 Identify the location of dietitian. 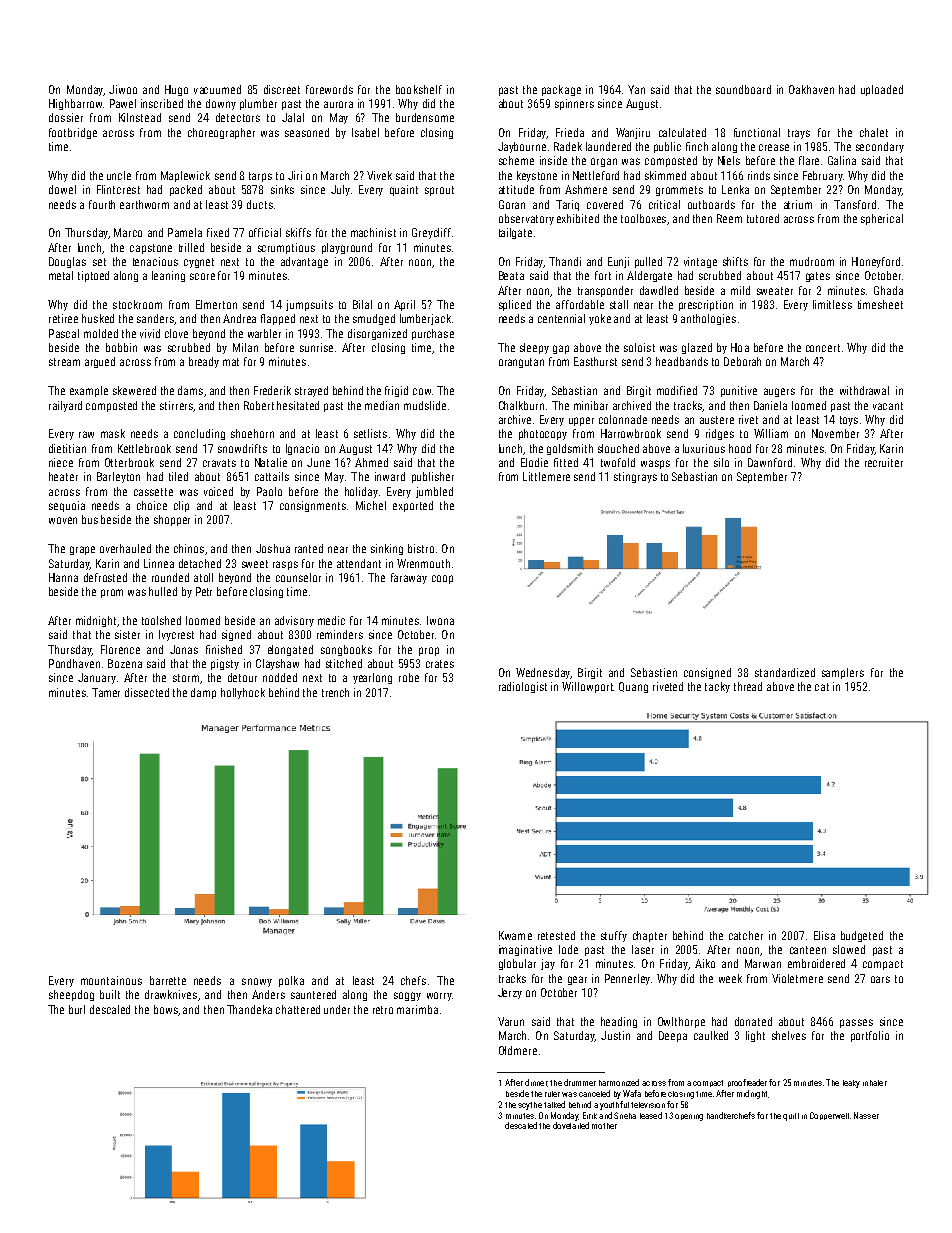
(67, 448).
